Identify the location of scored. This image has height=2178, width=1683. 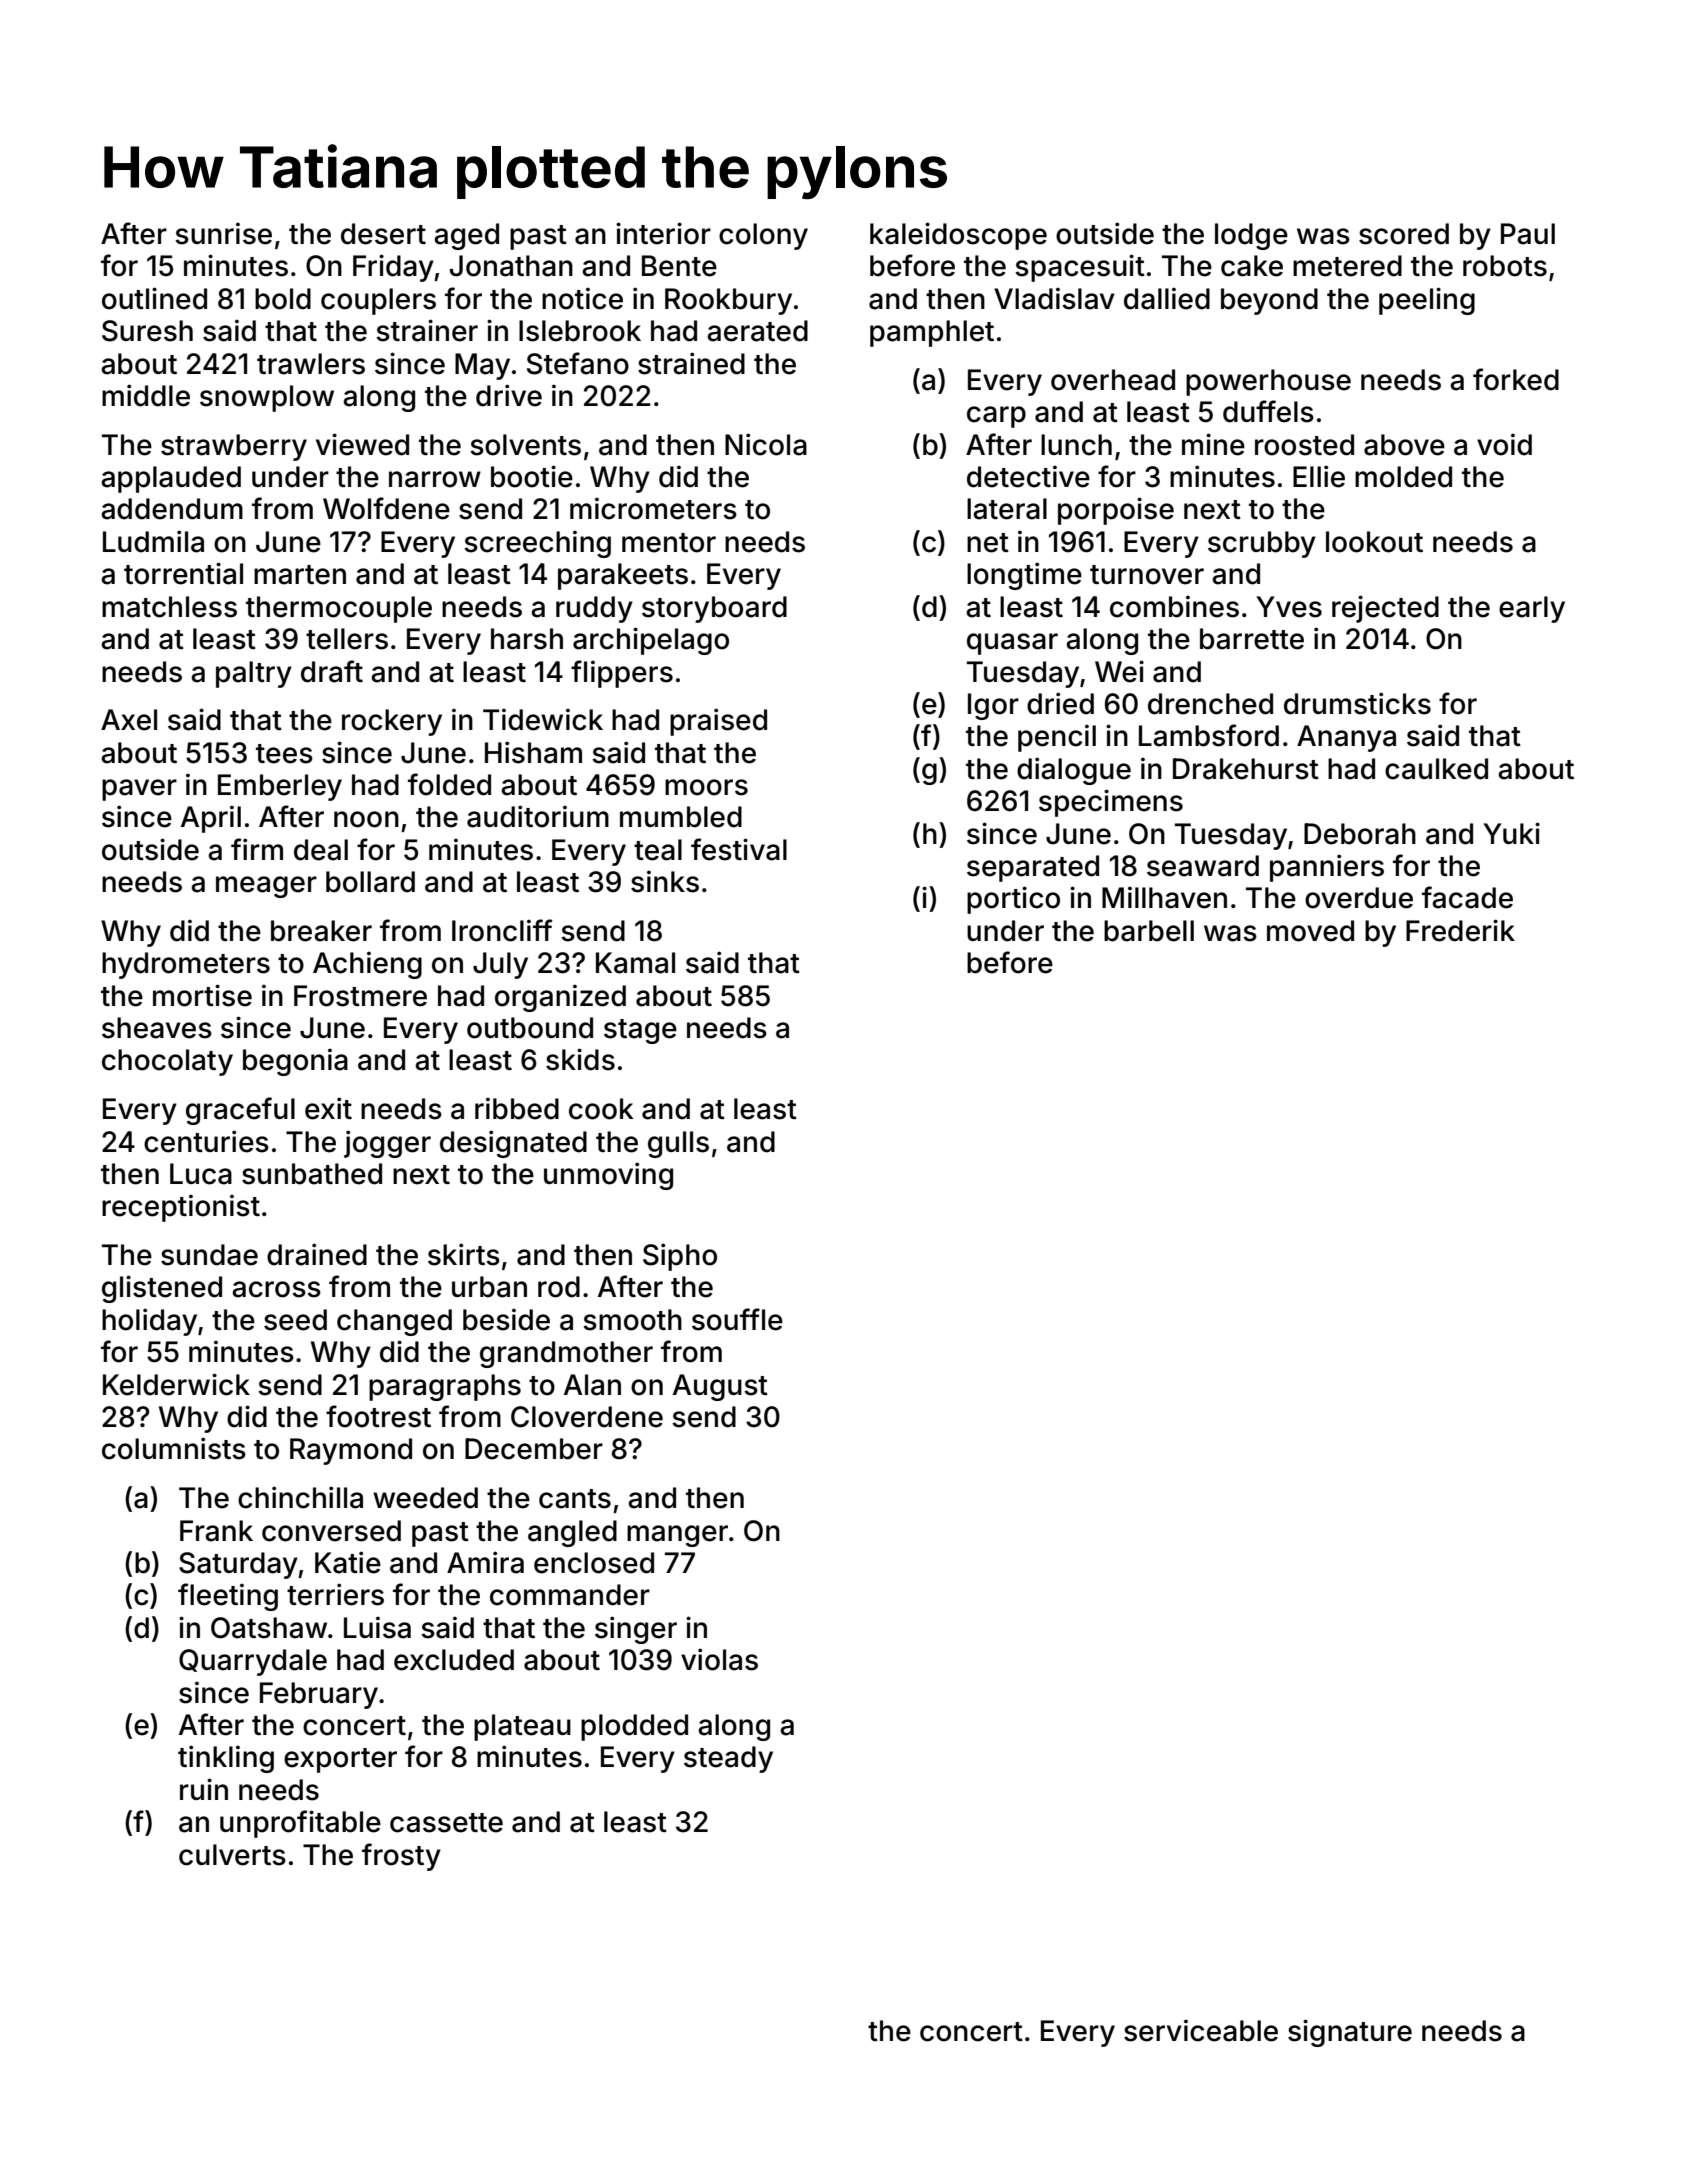
(1404, 234).
